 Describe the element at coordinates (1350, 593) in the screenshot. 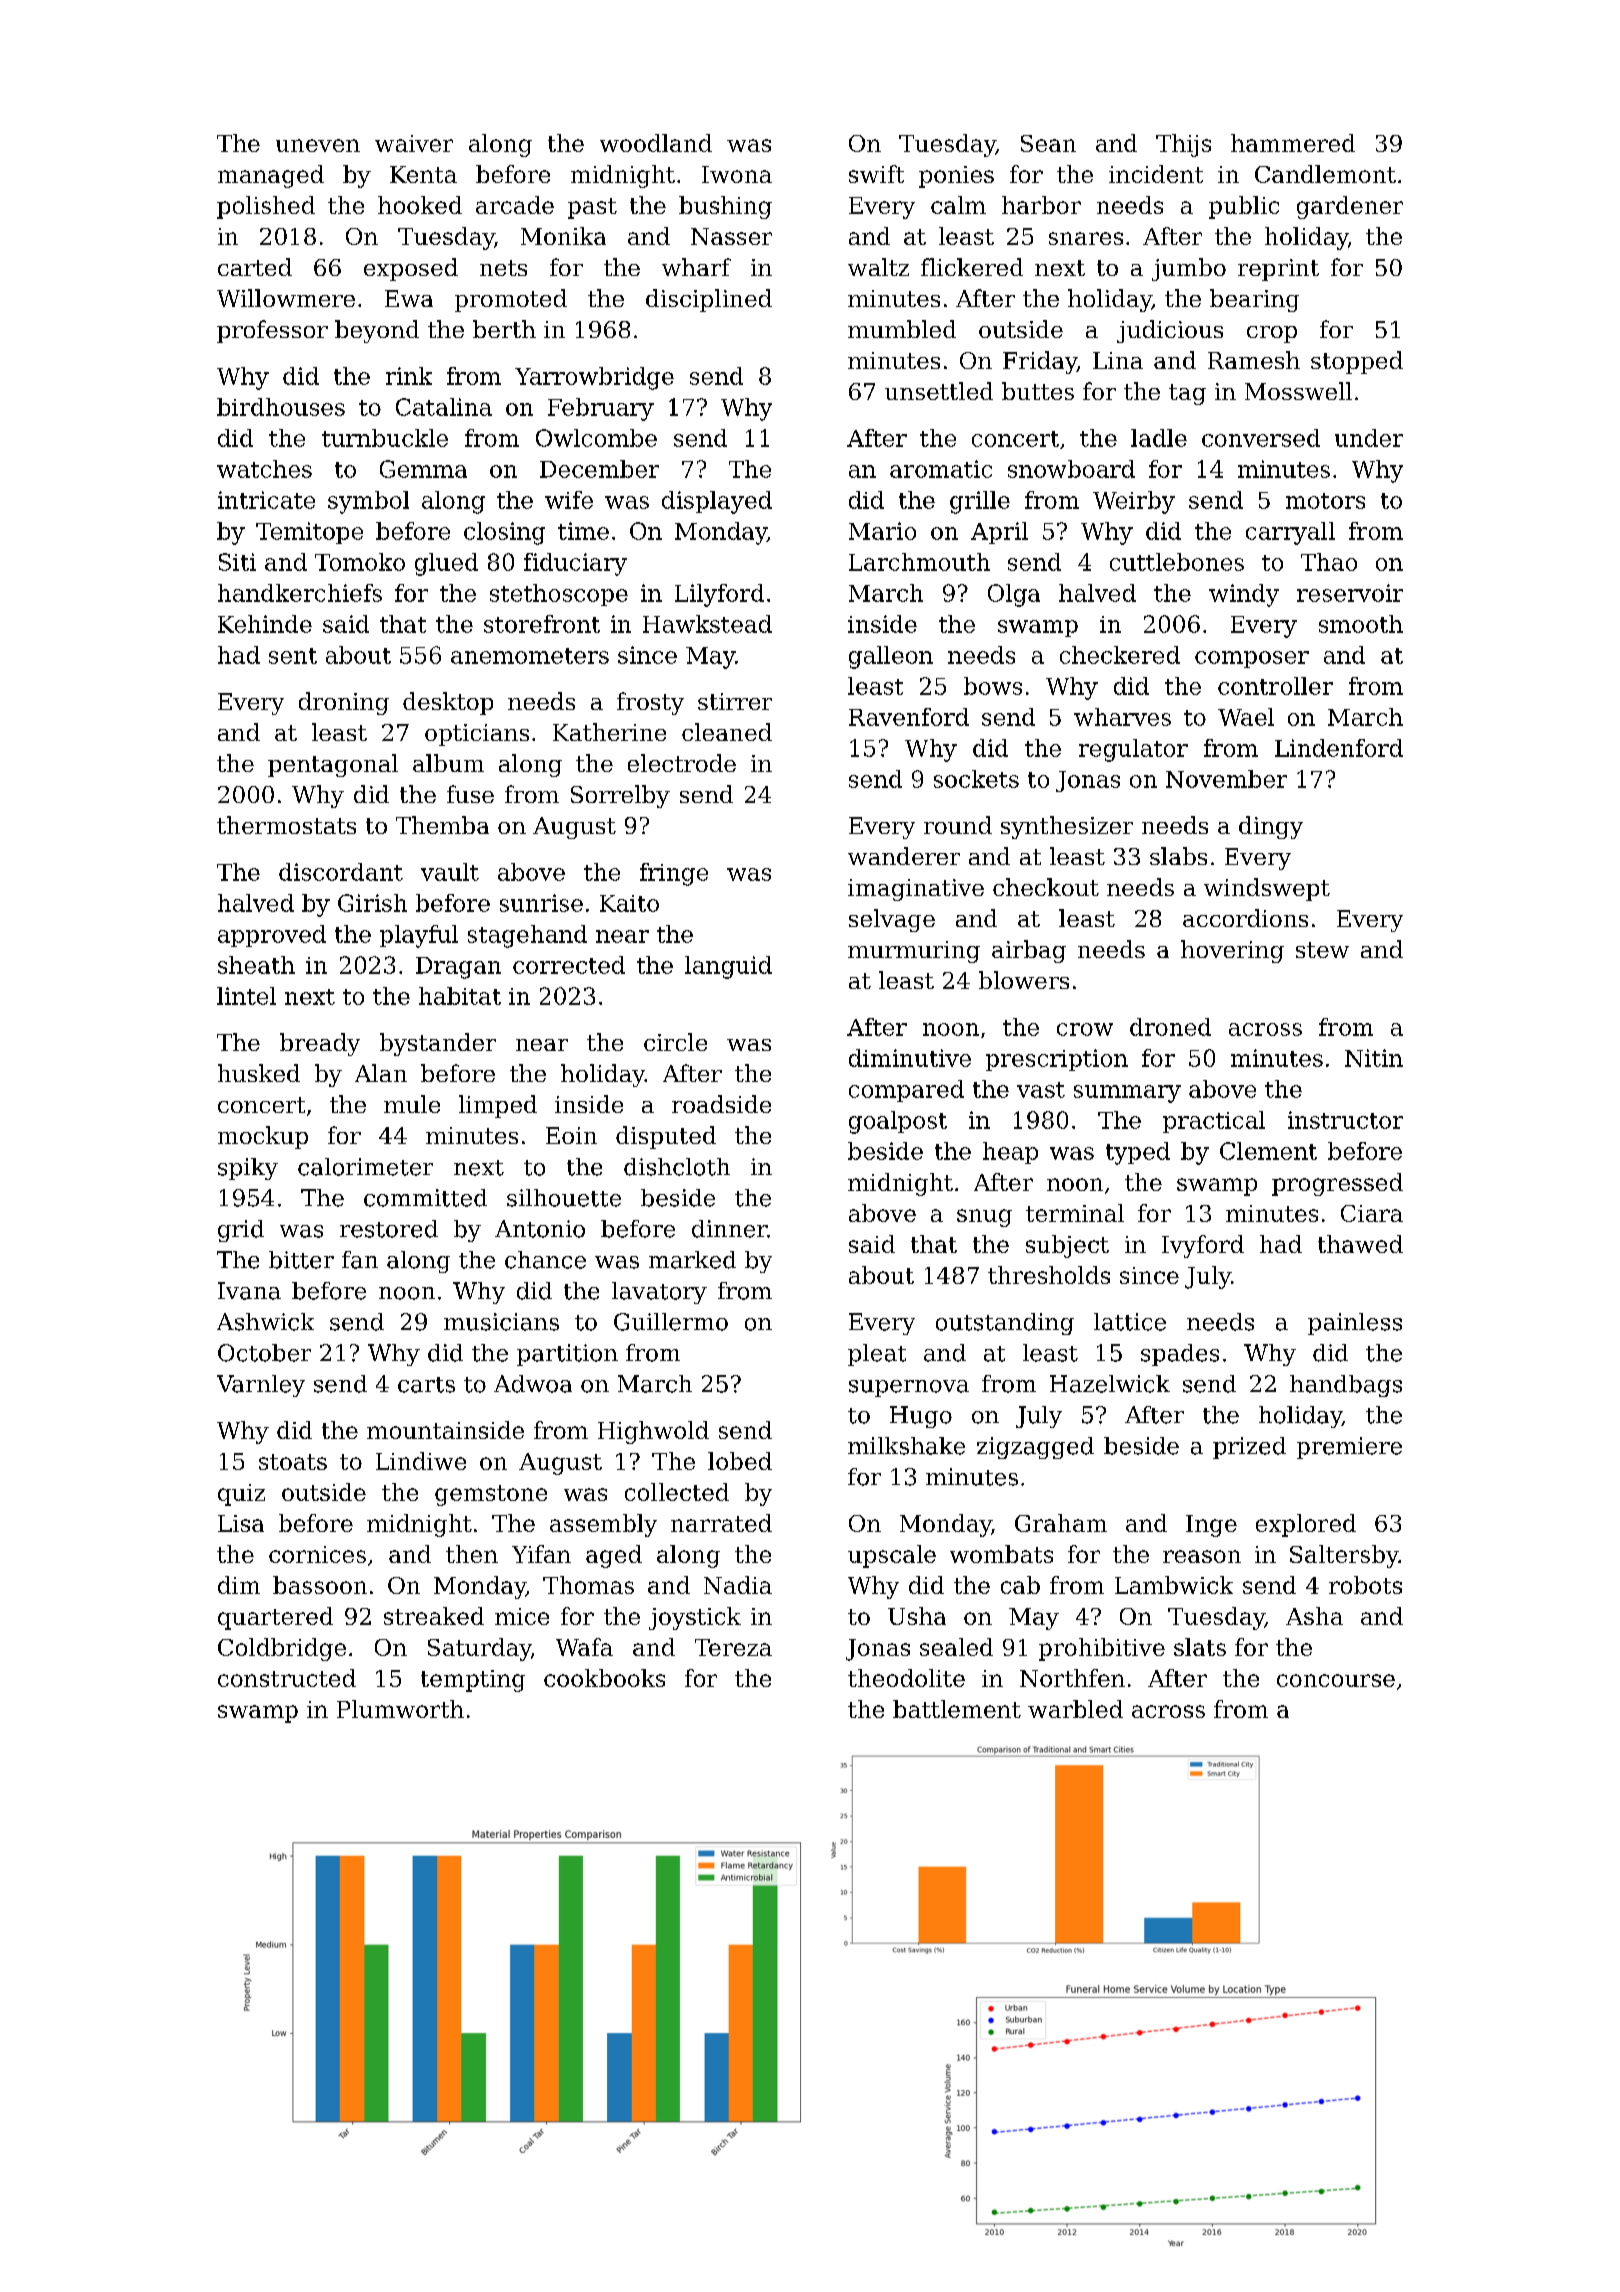

I see `reservoir` at that location.
